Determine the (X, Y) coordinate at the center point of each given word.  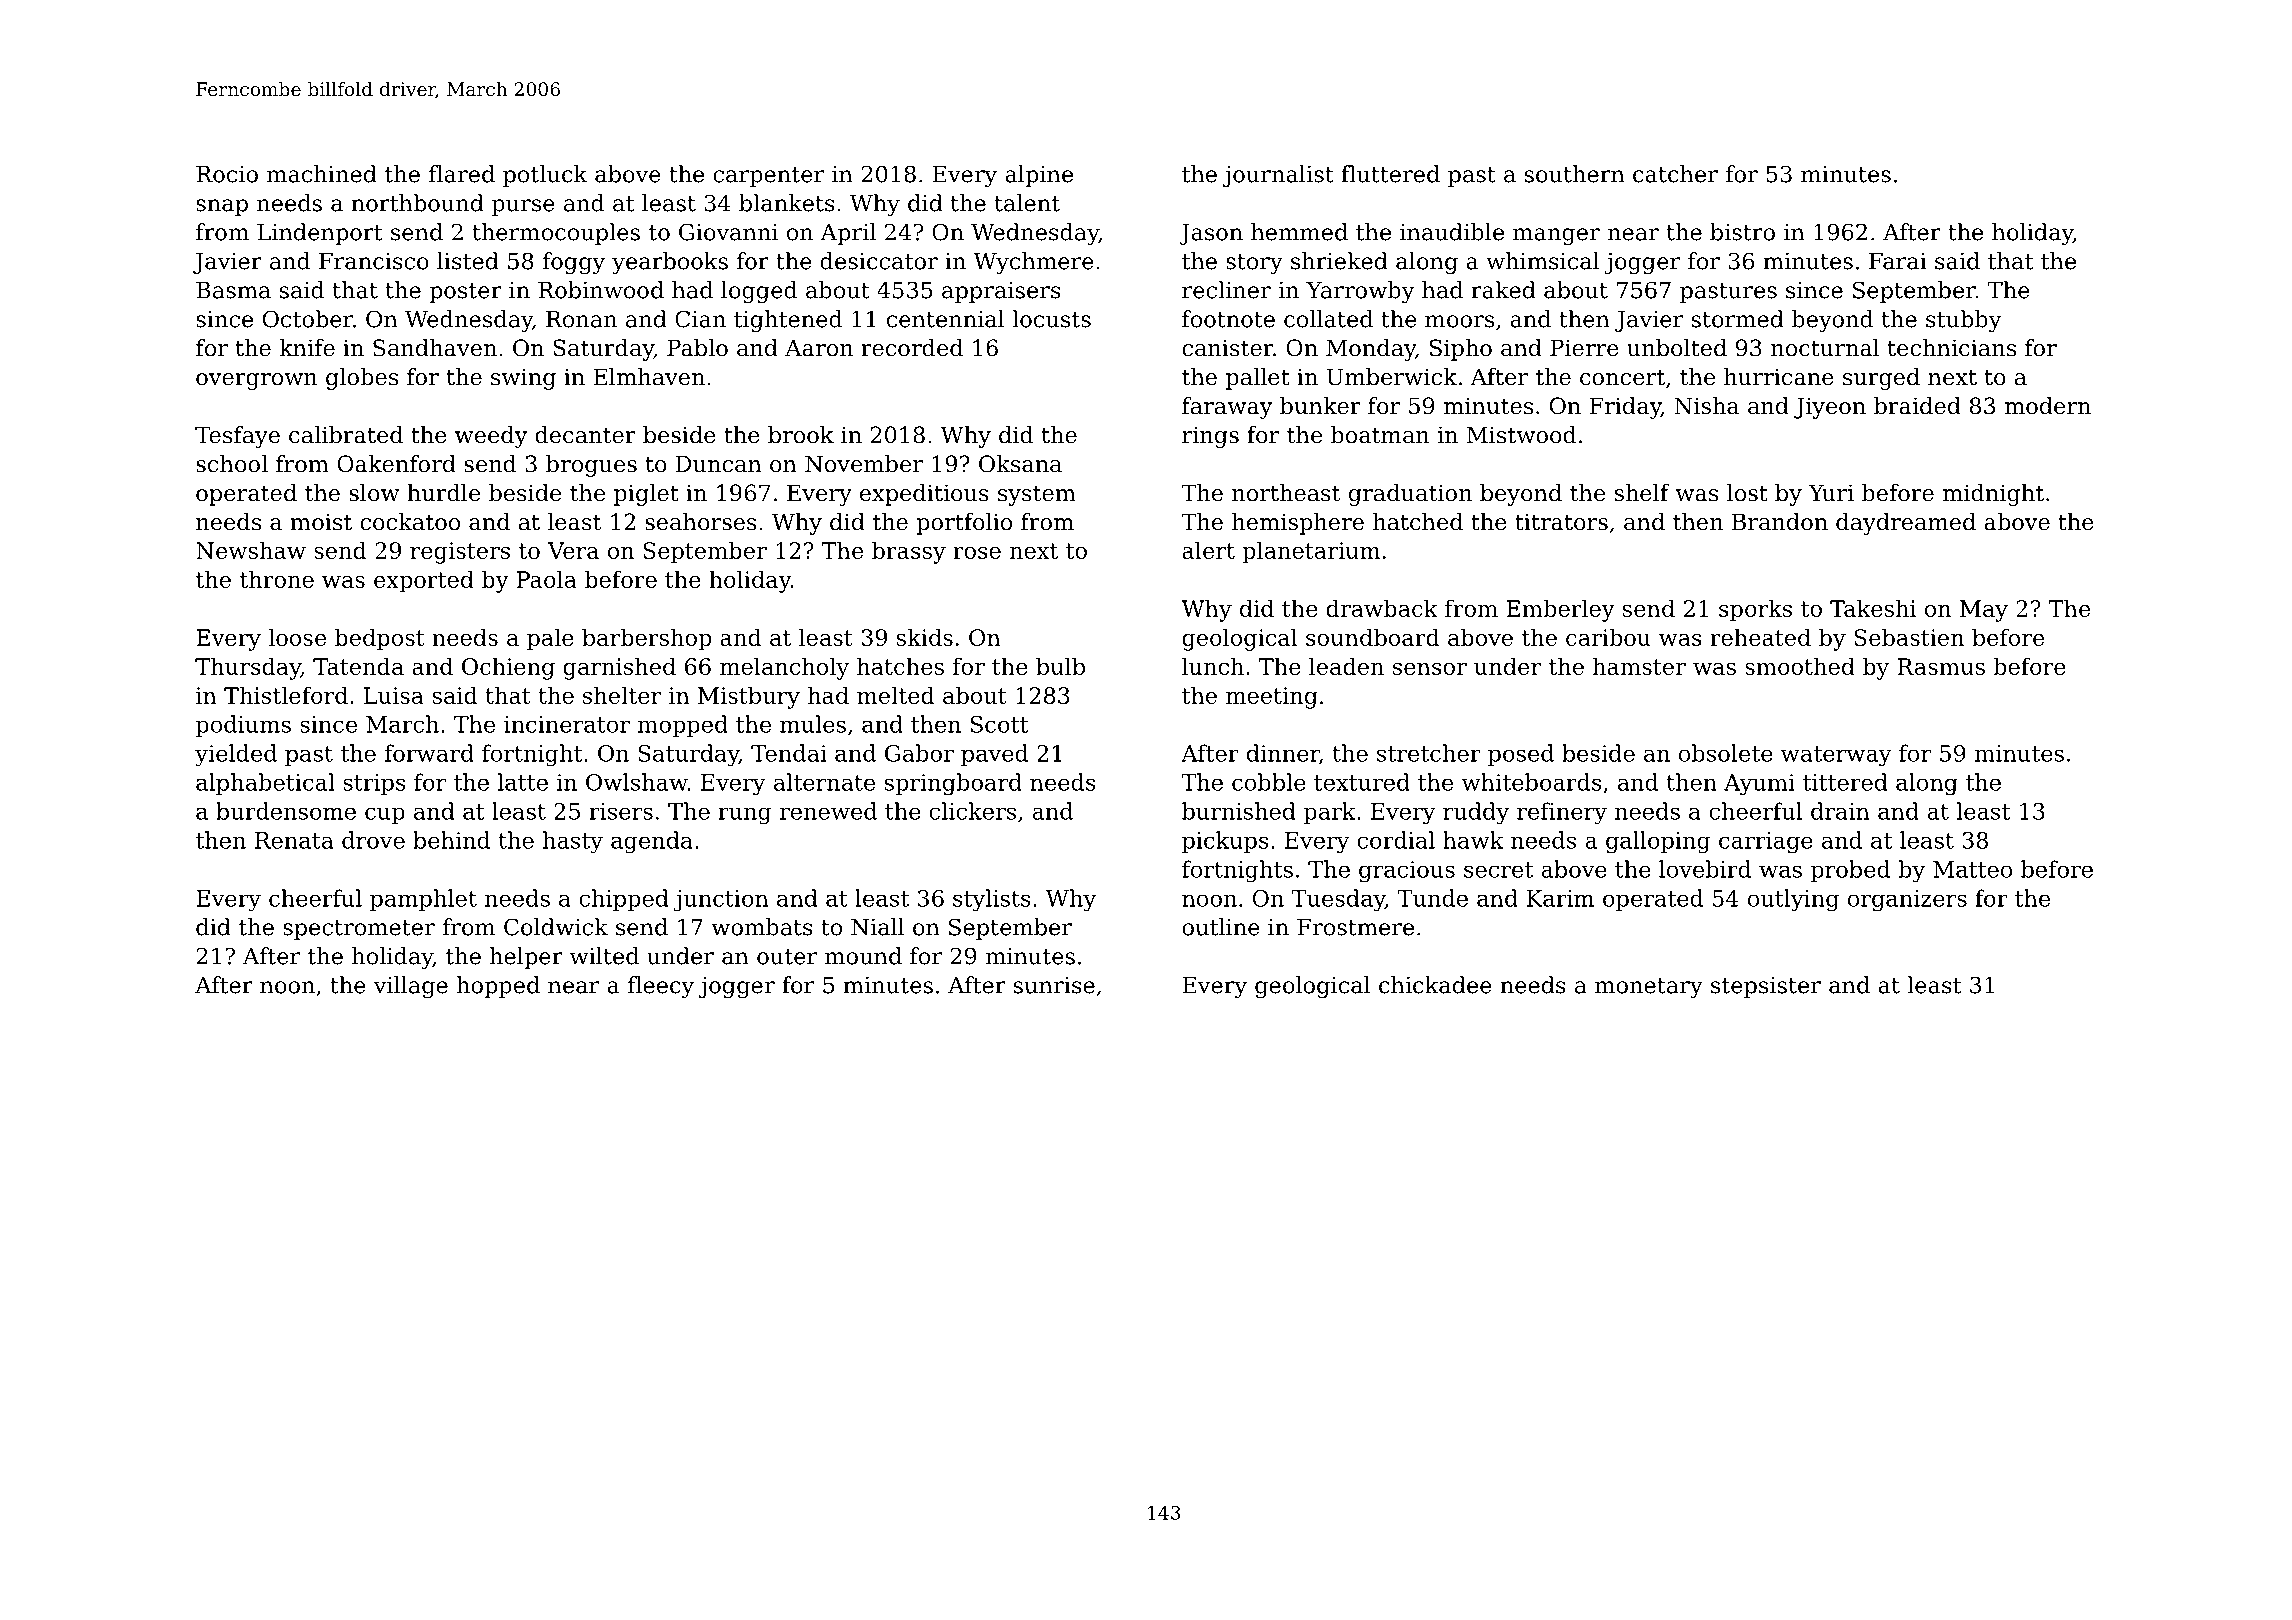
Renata (294, 840)
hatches (900, 666)
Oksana (1020, 464)
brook (801, 435)
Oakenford (396, 464)
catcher (1675, 174)
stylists (992, 900)
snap (222, 207)
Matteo (1972, 869)
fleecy (661, 987)
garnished (619, 668)
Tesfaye (237, 437)
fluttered (1390, 174)
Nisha (1706, 406)
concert (1622, 377)
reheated (1760, 637)
